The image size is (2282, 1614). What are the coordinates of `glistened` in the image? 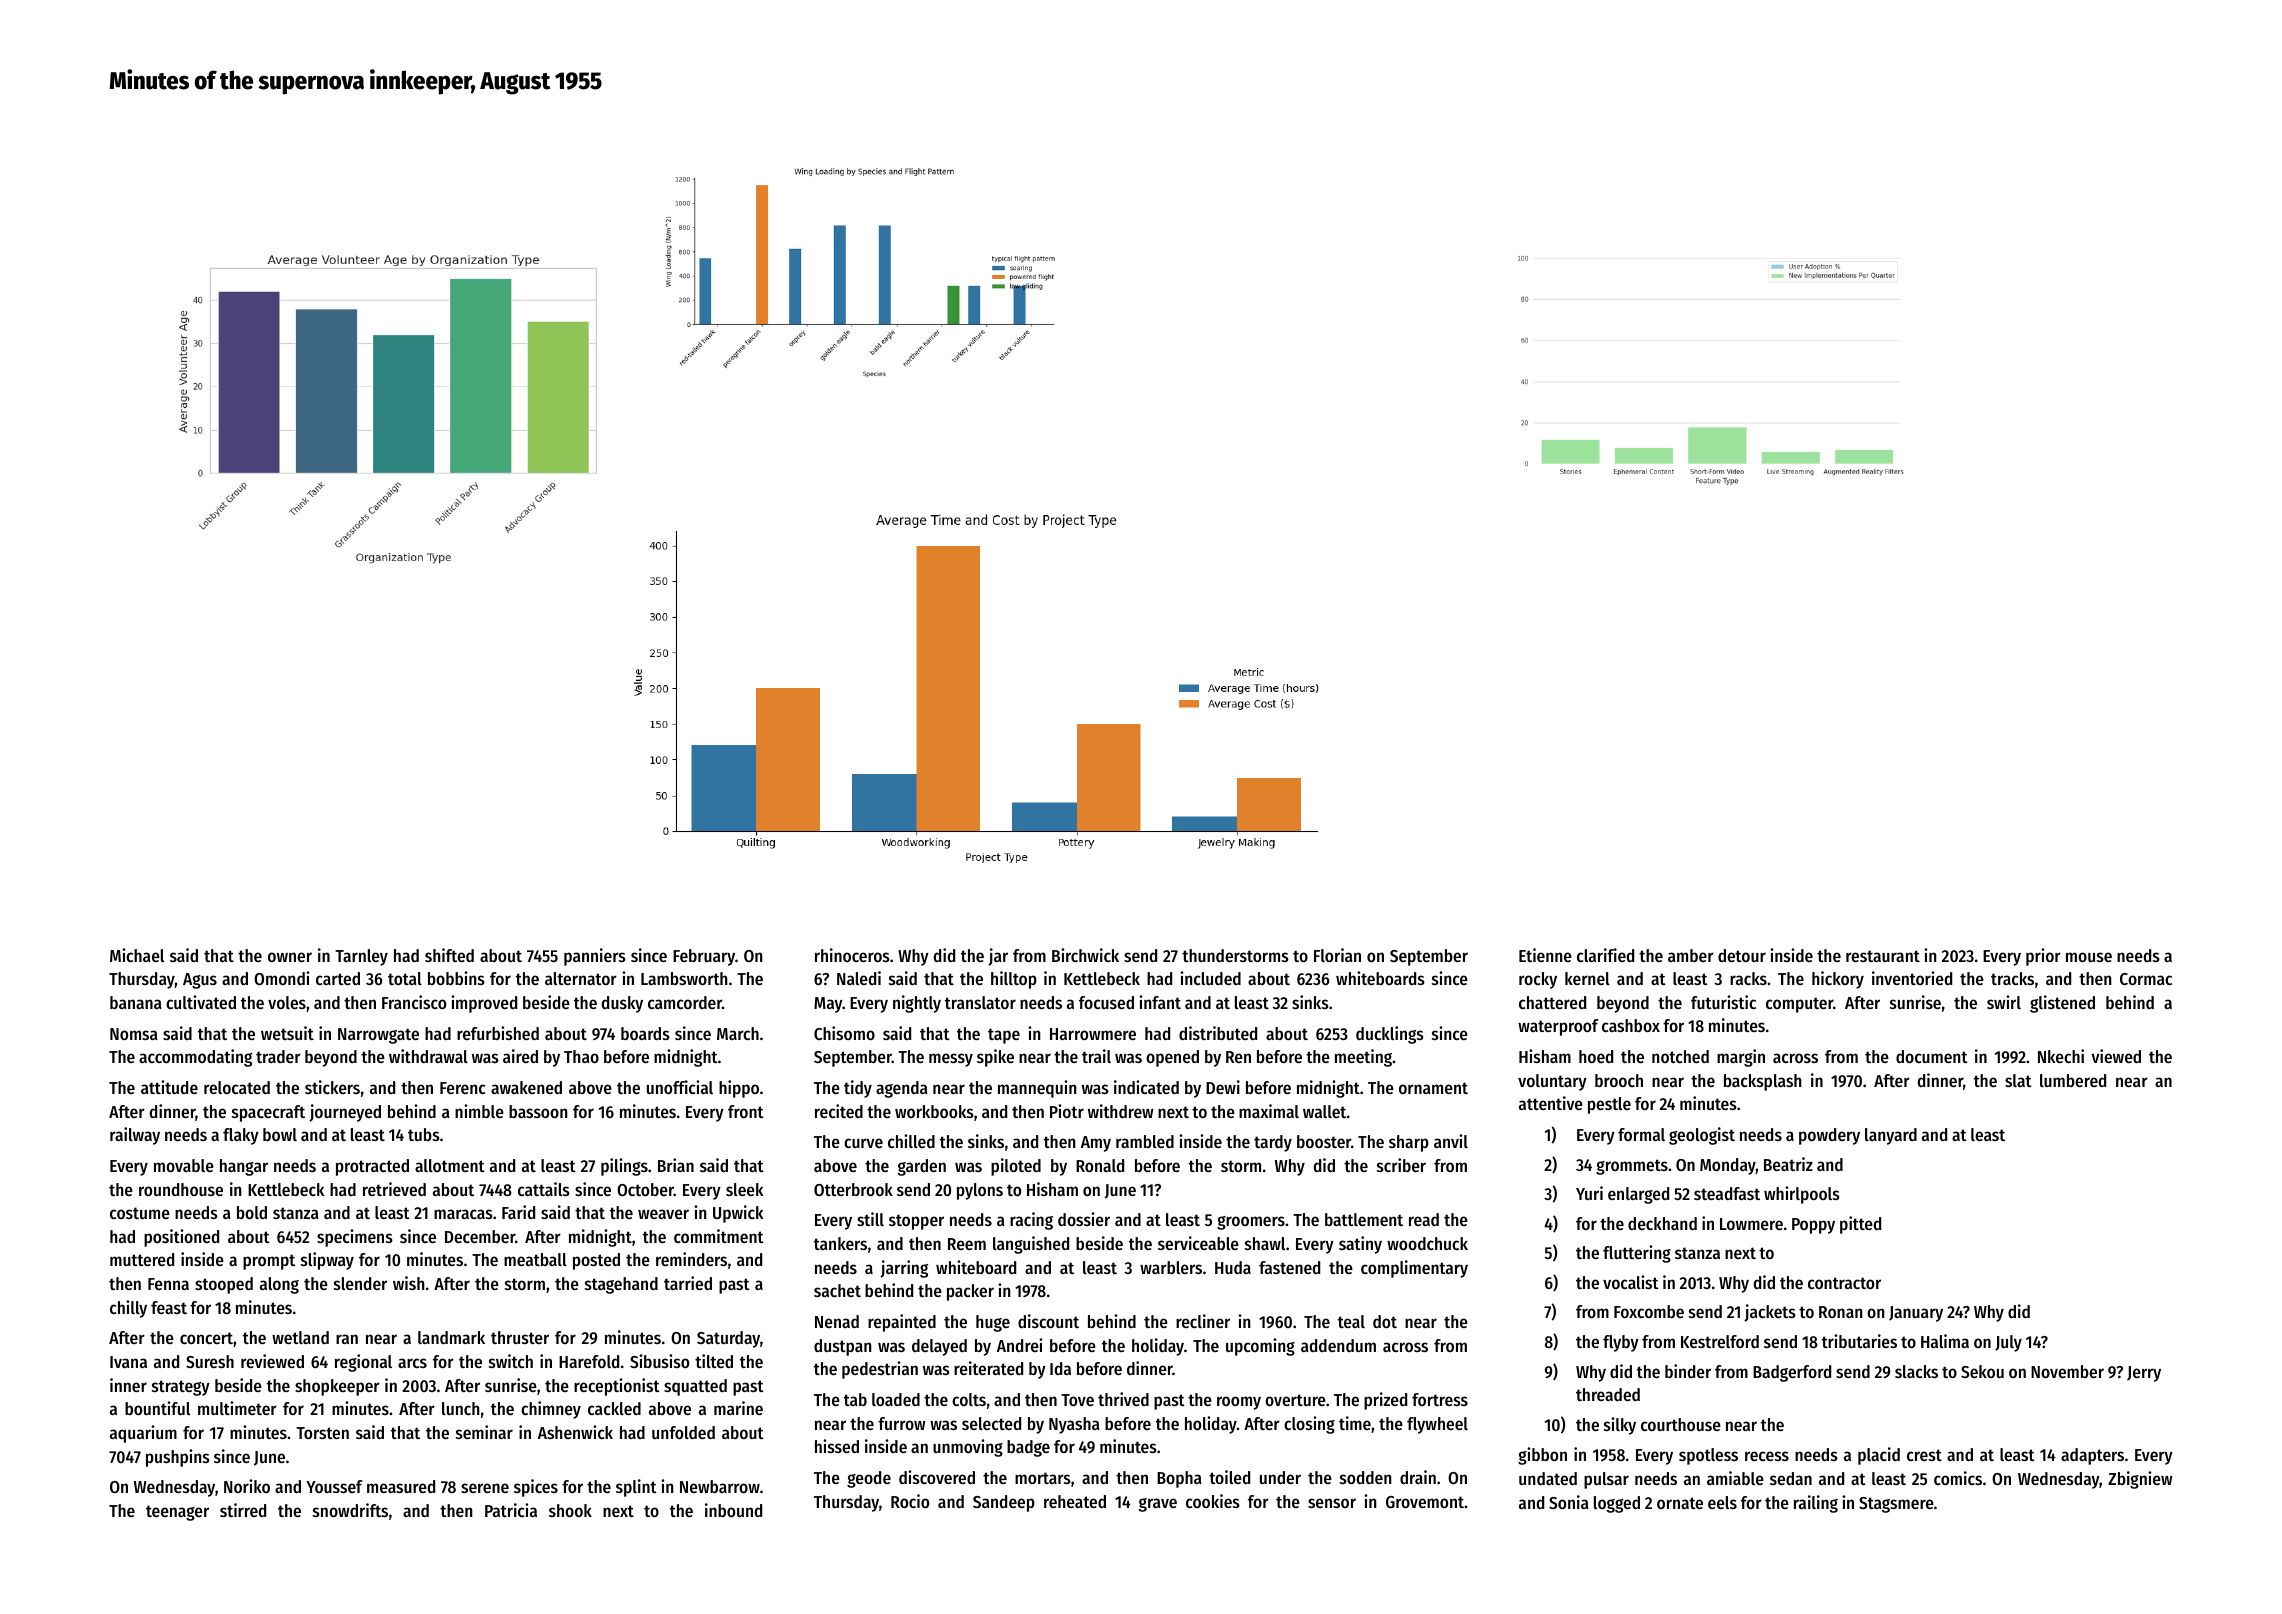 It's located at (2062, 1004).
